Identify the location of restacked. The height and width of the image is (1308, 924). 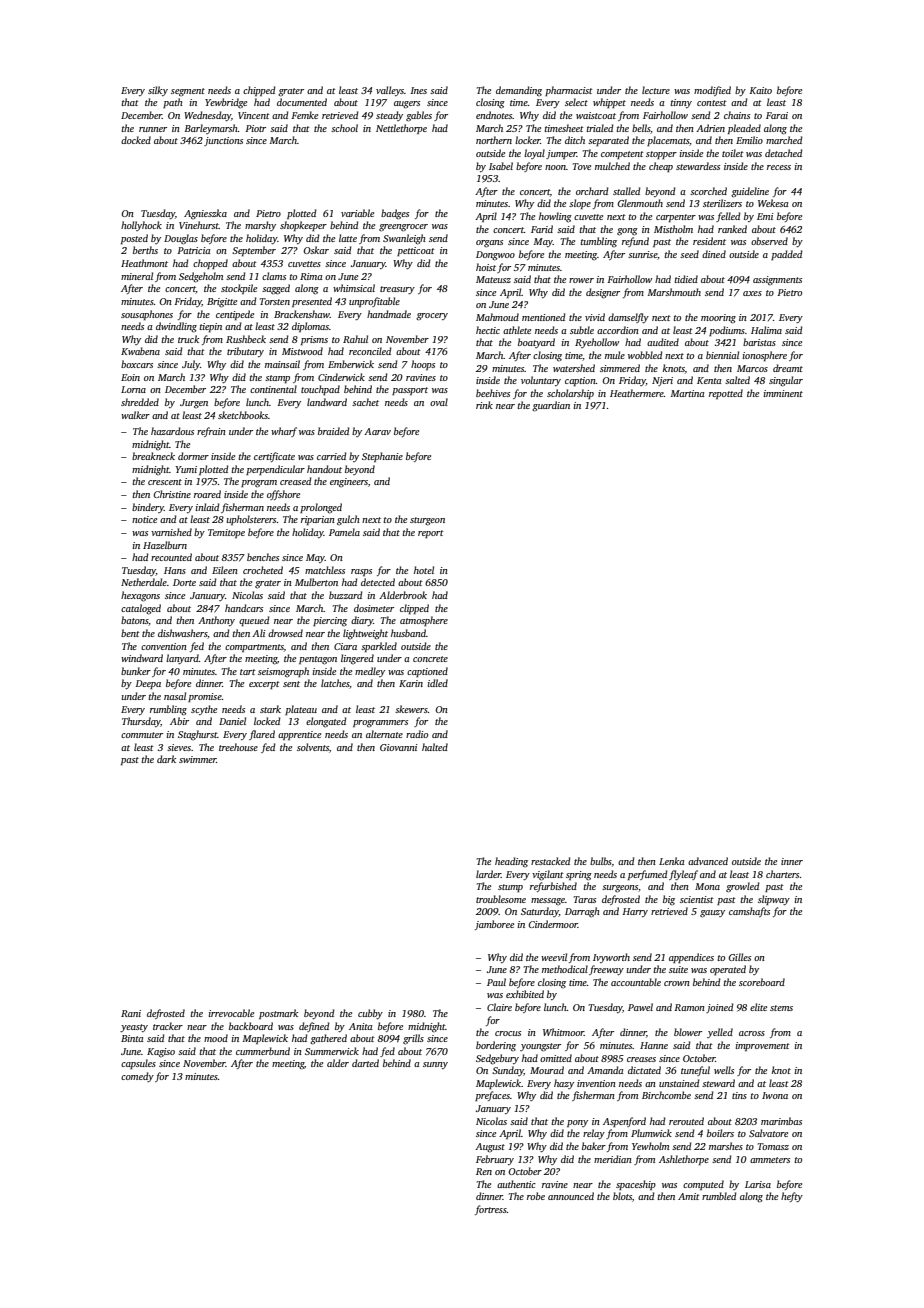
(551, 861).
